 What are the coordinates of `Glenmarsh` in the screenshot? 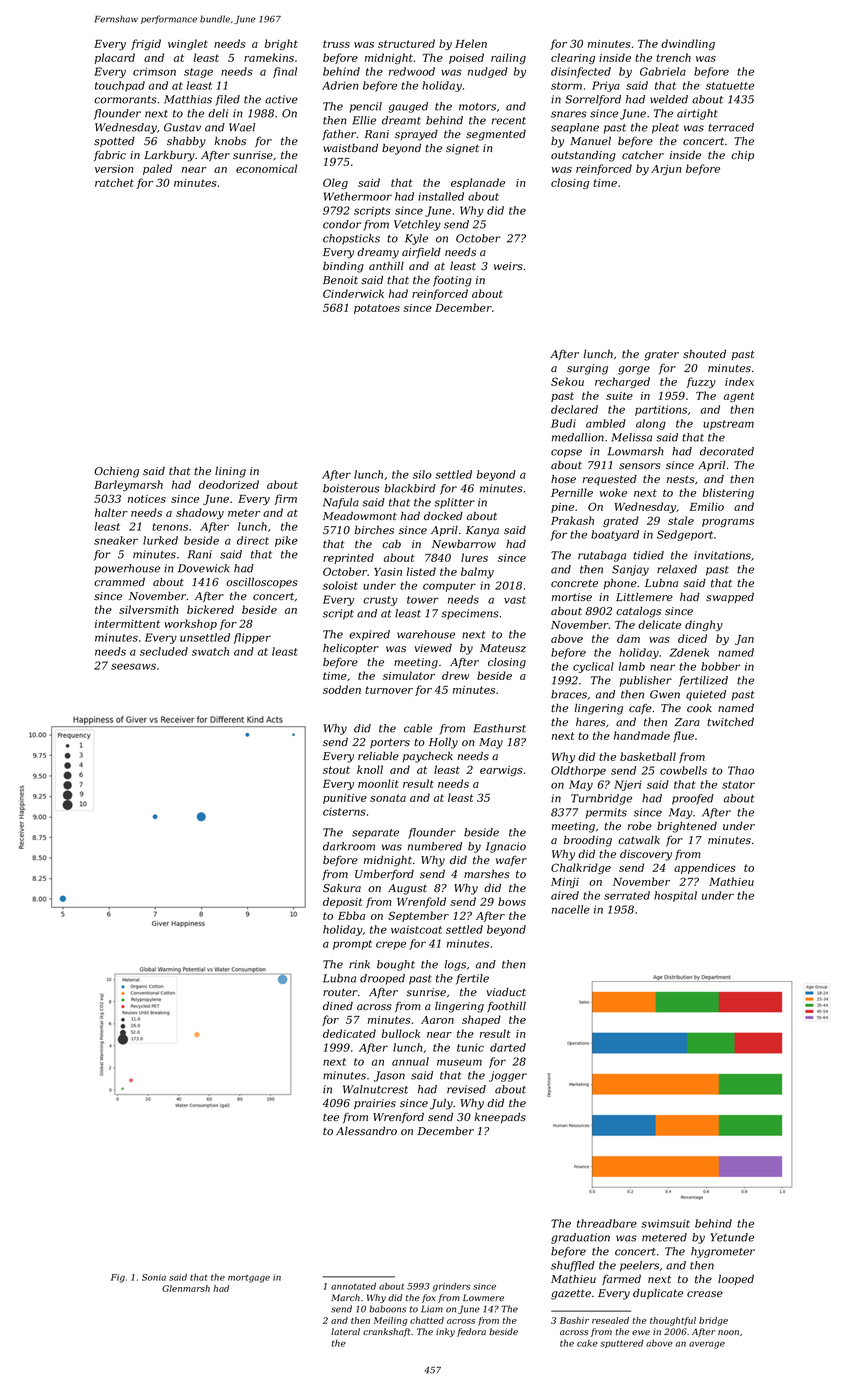 It's located at (186, 1288).
